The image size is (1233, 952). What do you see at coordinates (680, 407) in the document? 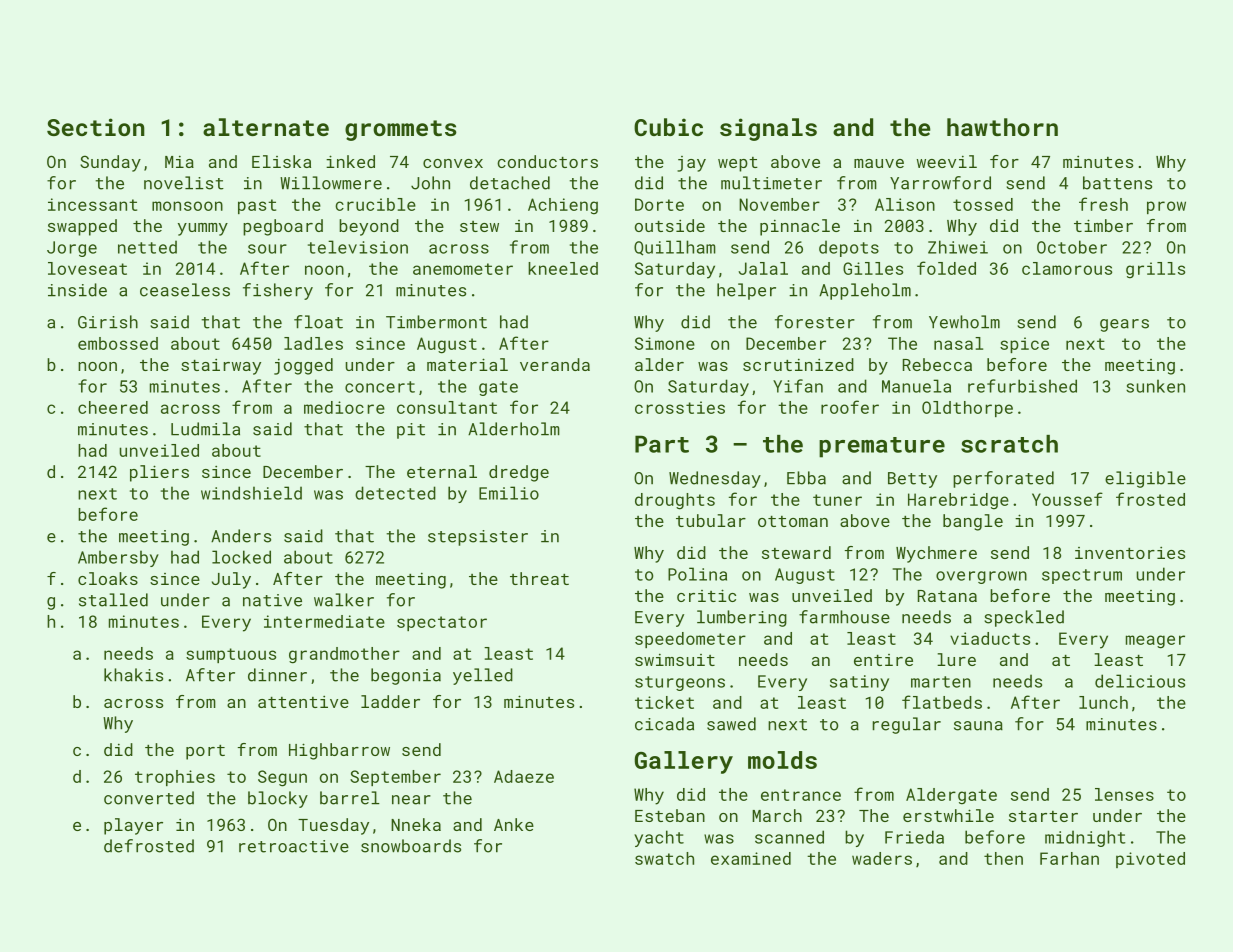
I see `crossties` at bounding box center [680, 407].
